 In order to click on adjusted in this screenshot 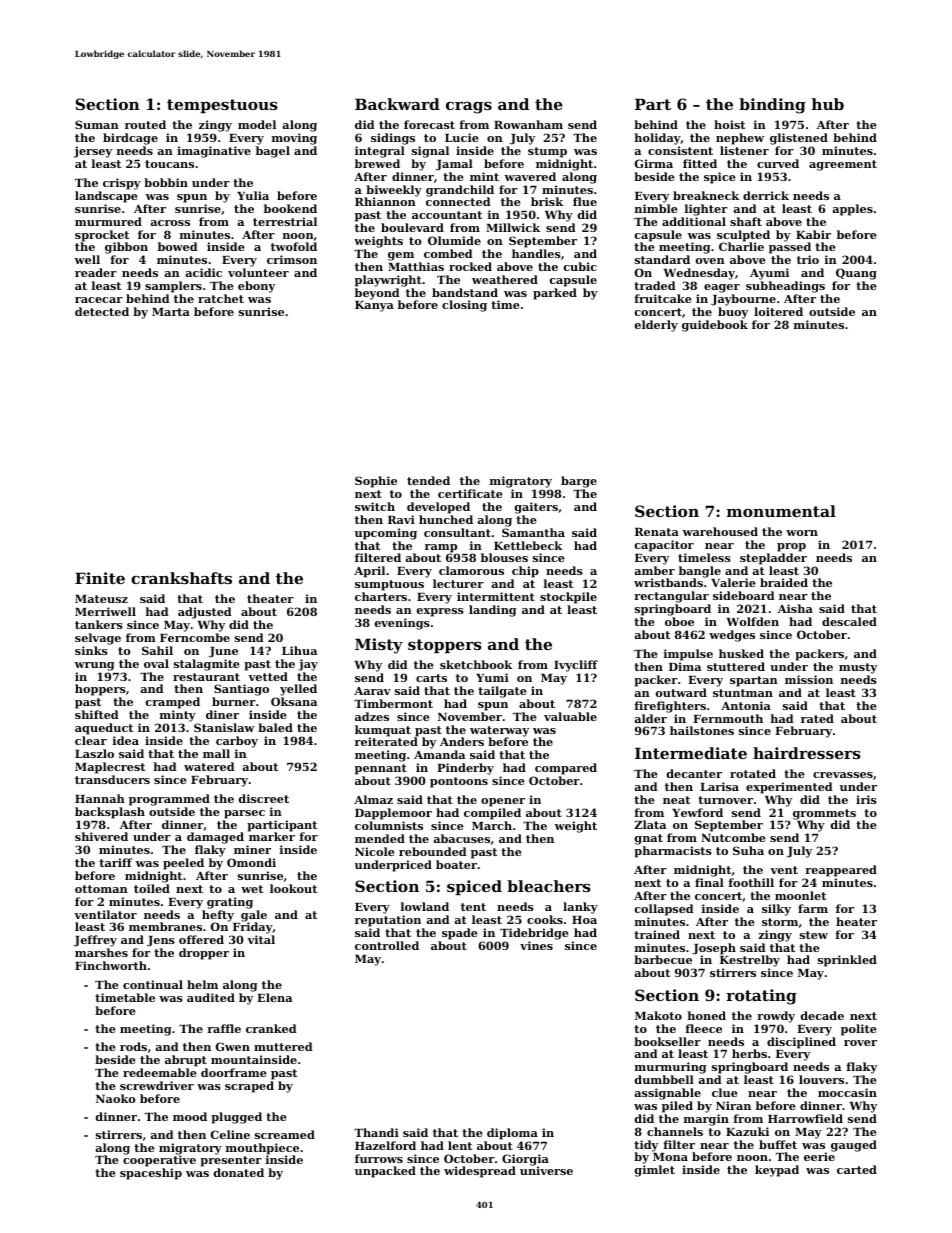, I will do `click(205, 613)`.
